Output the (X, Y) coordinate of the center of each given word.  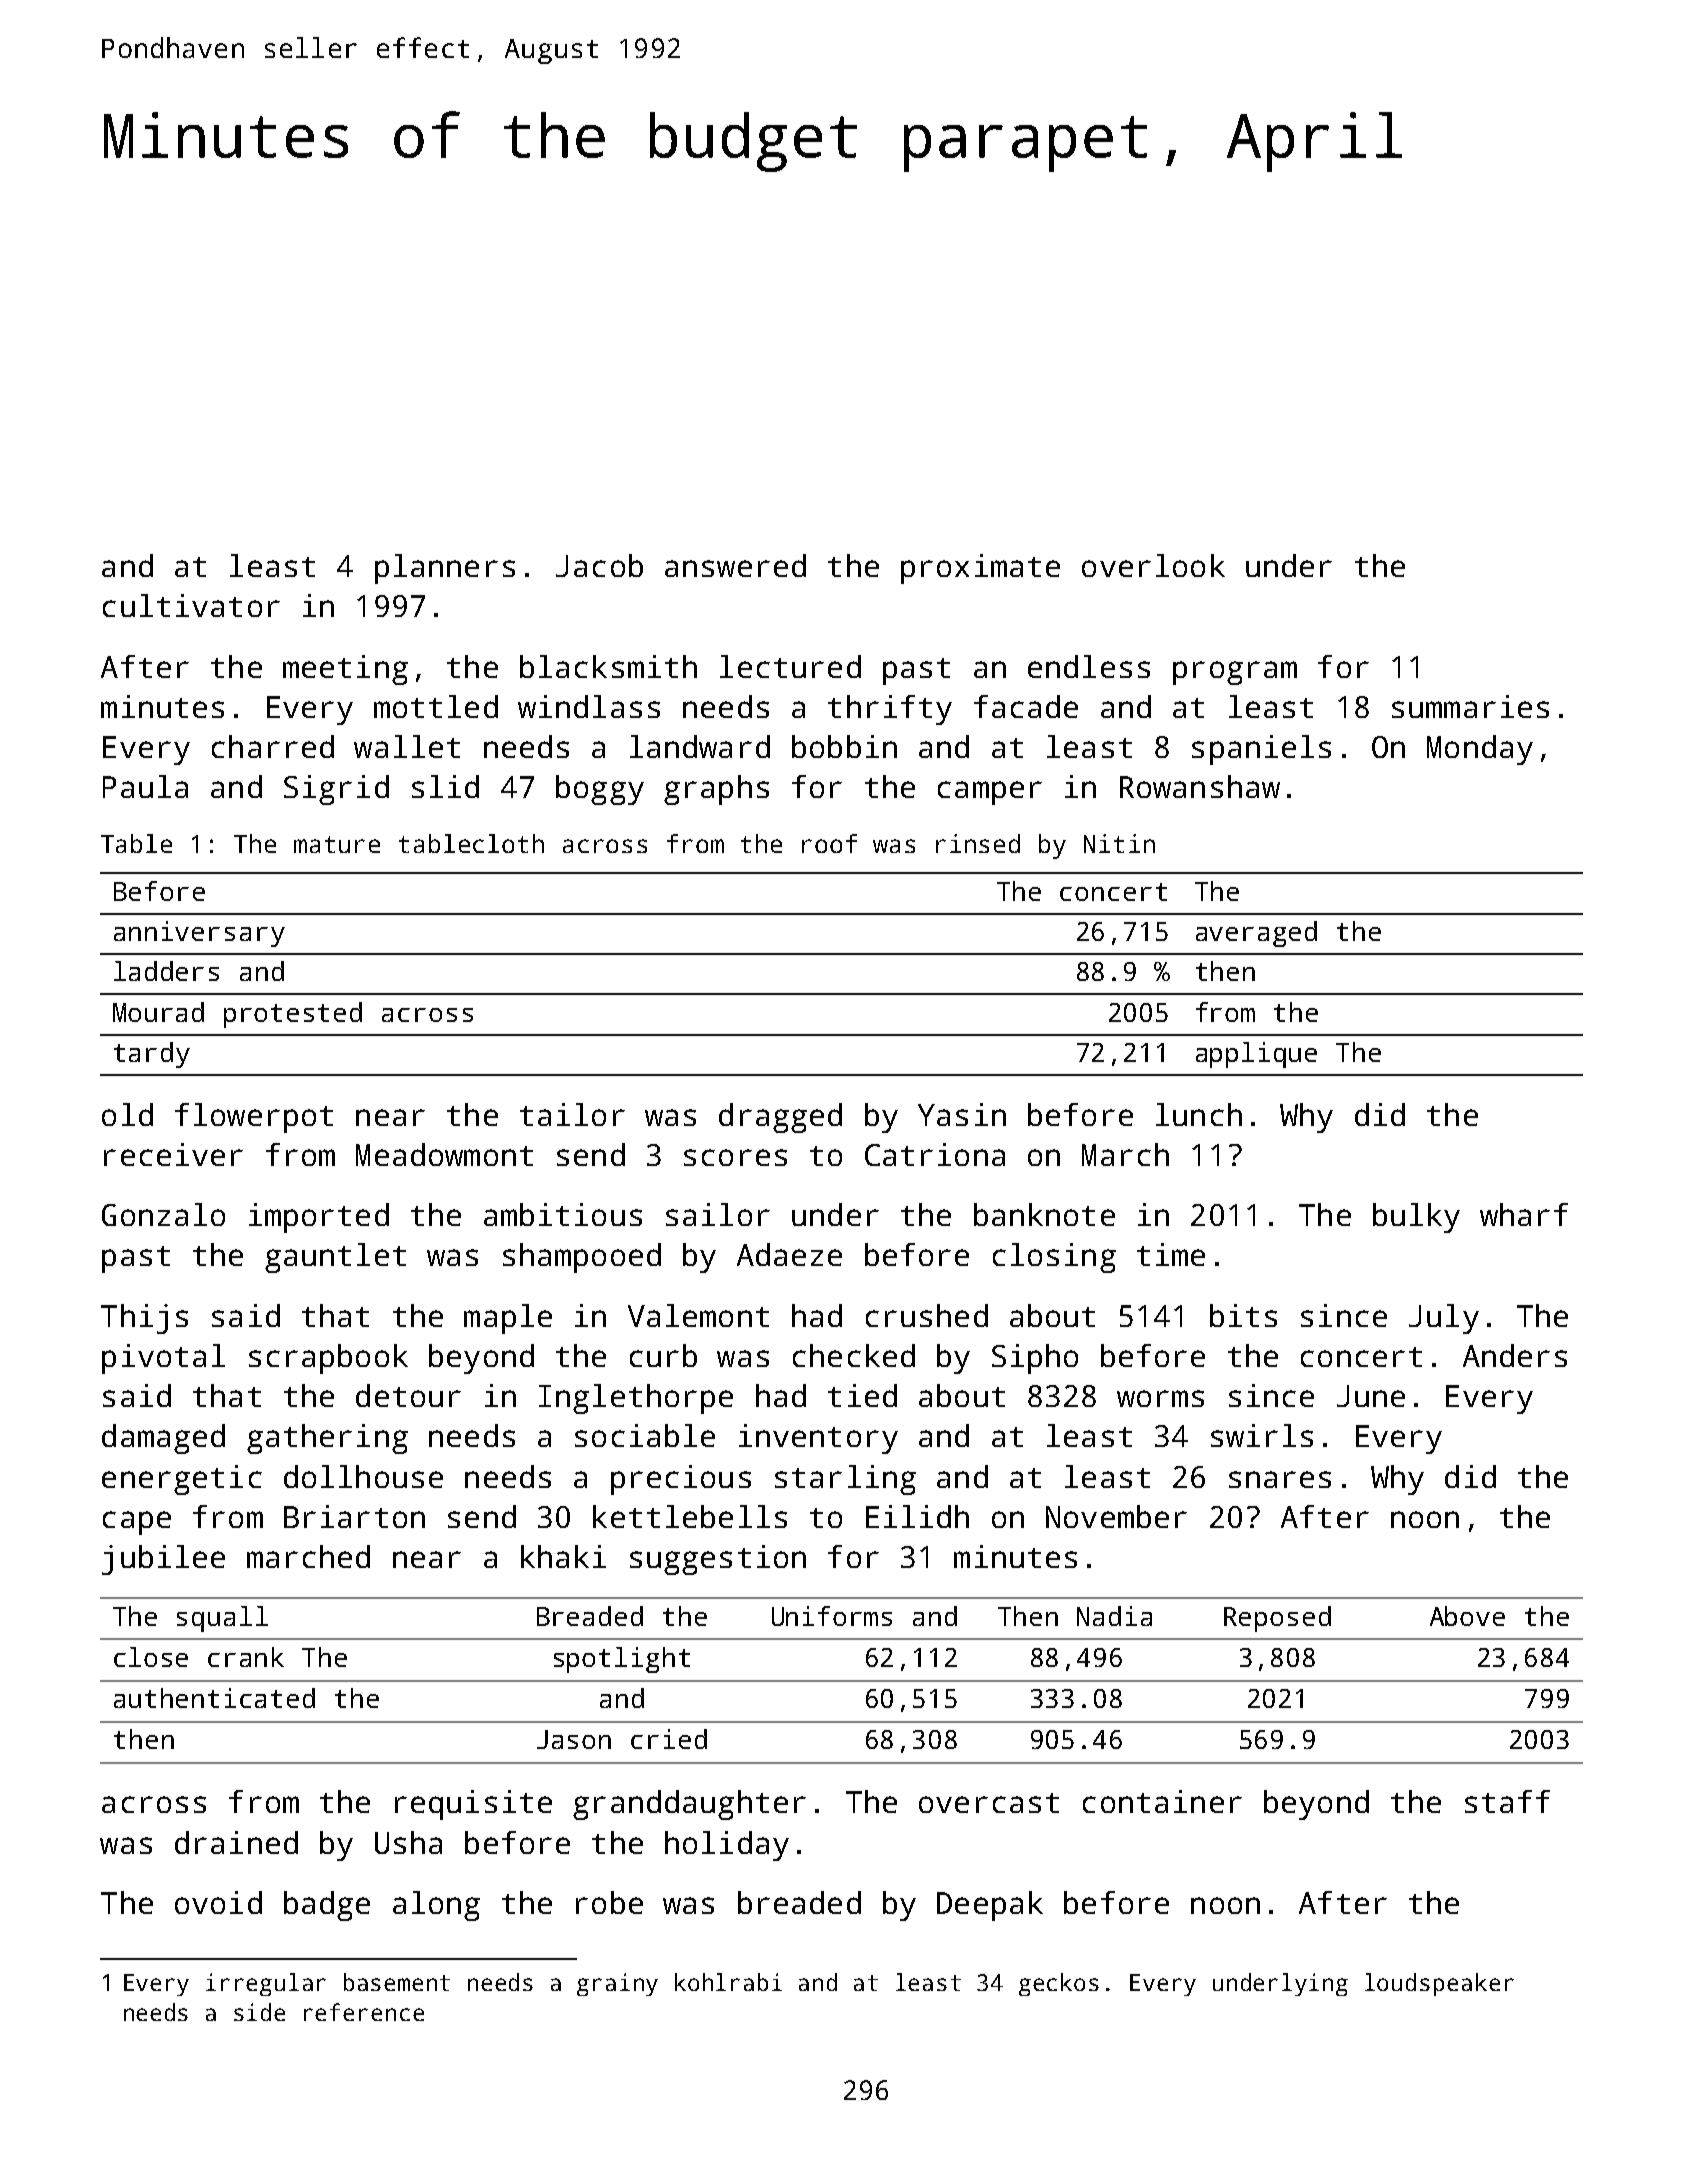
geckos (1059, 1984)
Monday (1480, 750)
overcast (989, 1803)
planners (445, 569)
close (151, 1657)
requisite (473, 1805)
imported (319, 1218)
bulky (1416, 1218)
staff (1507, 1801)
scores (735, 1157)
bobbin (844, 746)
